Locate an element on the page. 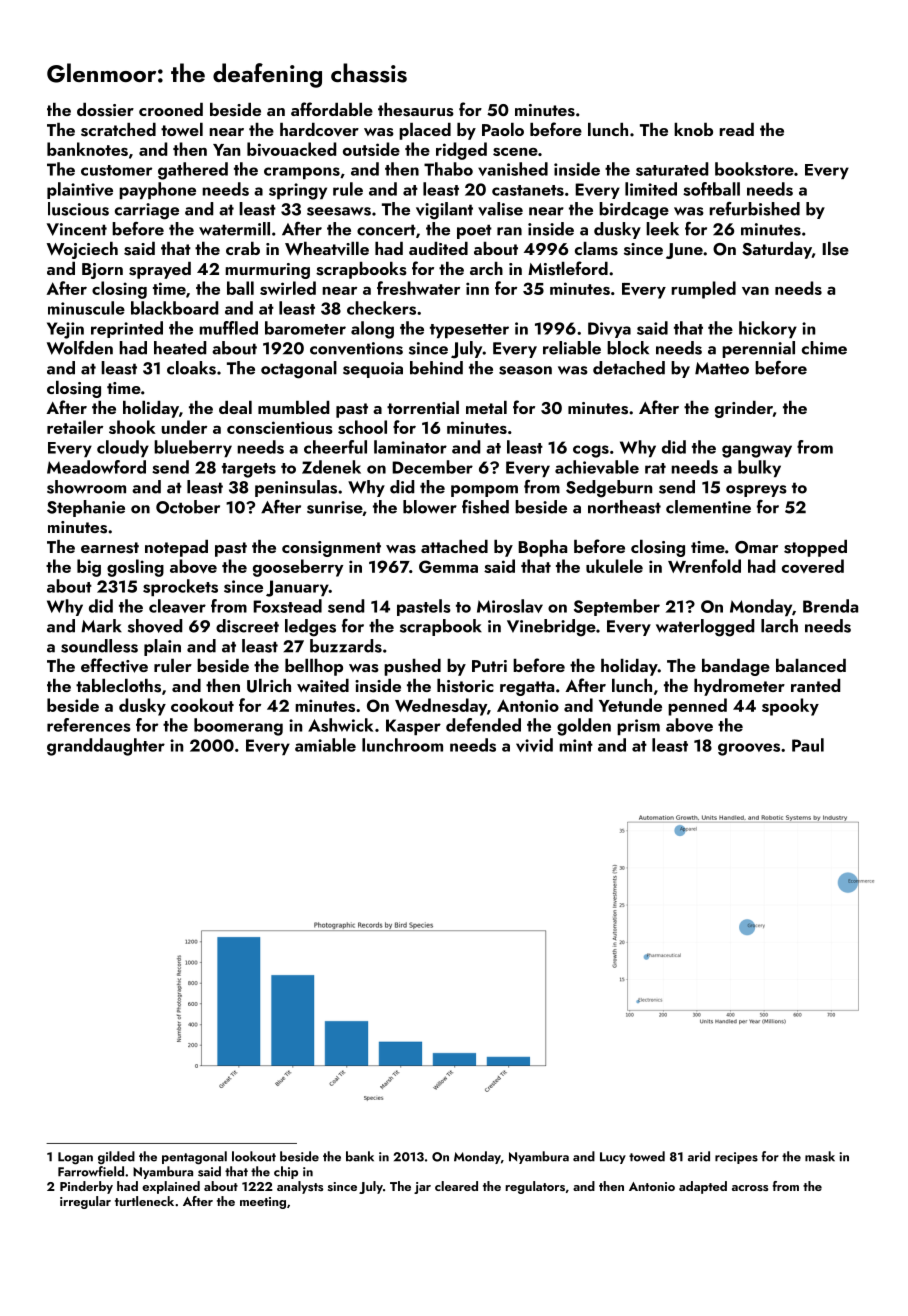  gilded is located at coordinates (116, 1158).
